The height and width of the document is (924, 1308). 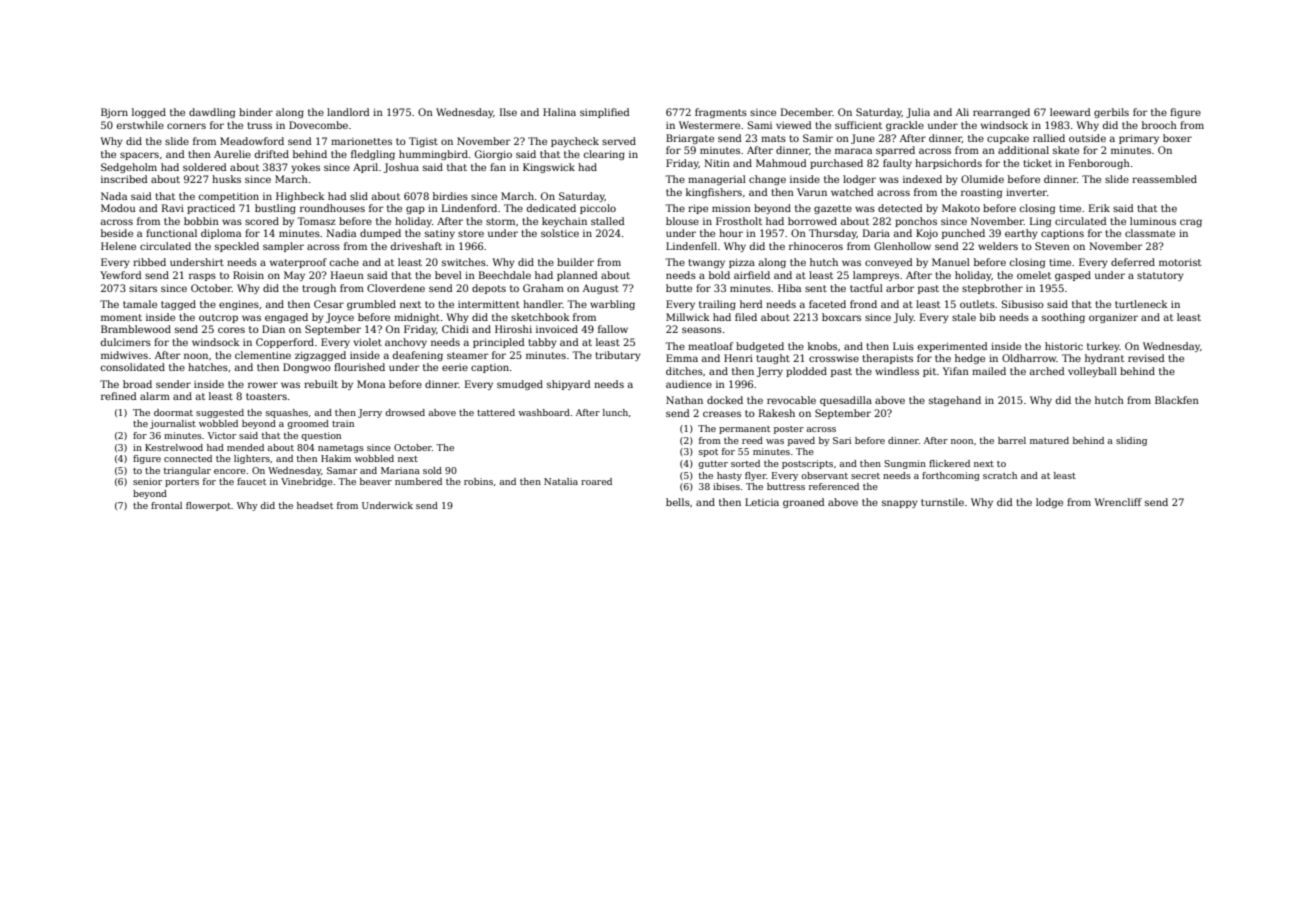 I want to click on beaver, so click(x=376, y=481).
